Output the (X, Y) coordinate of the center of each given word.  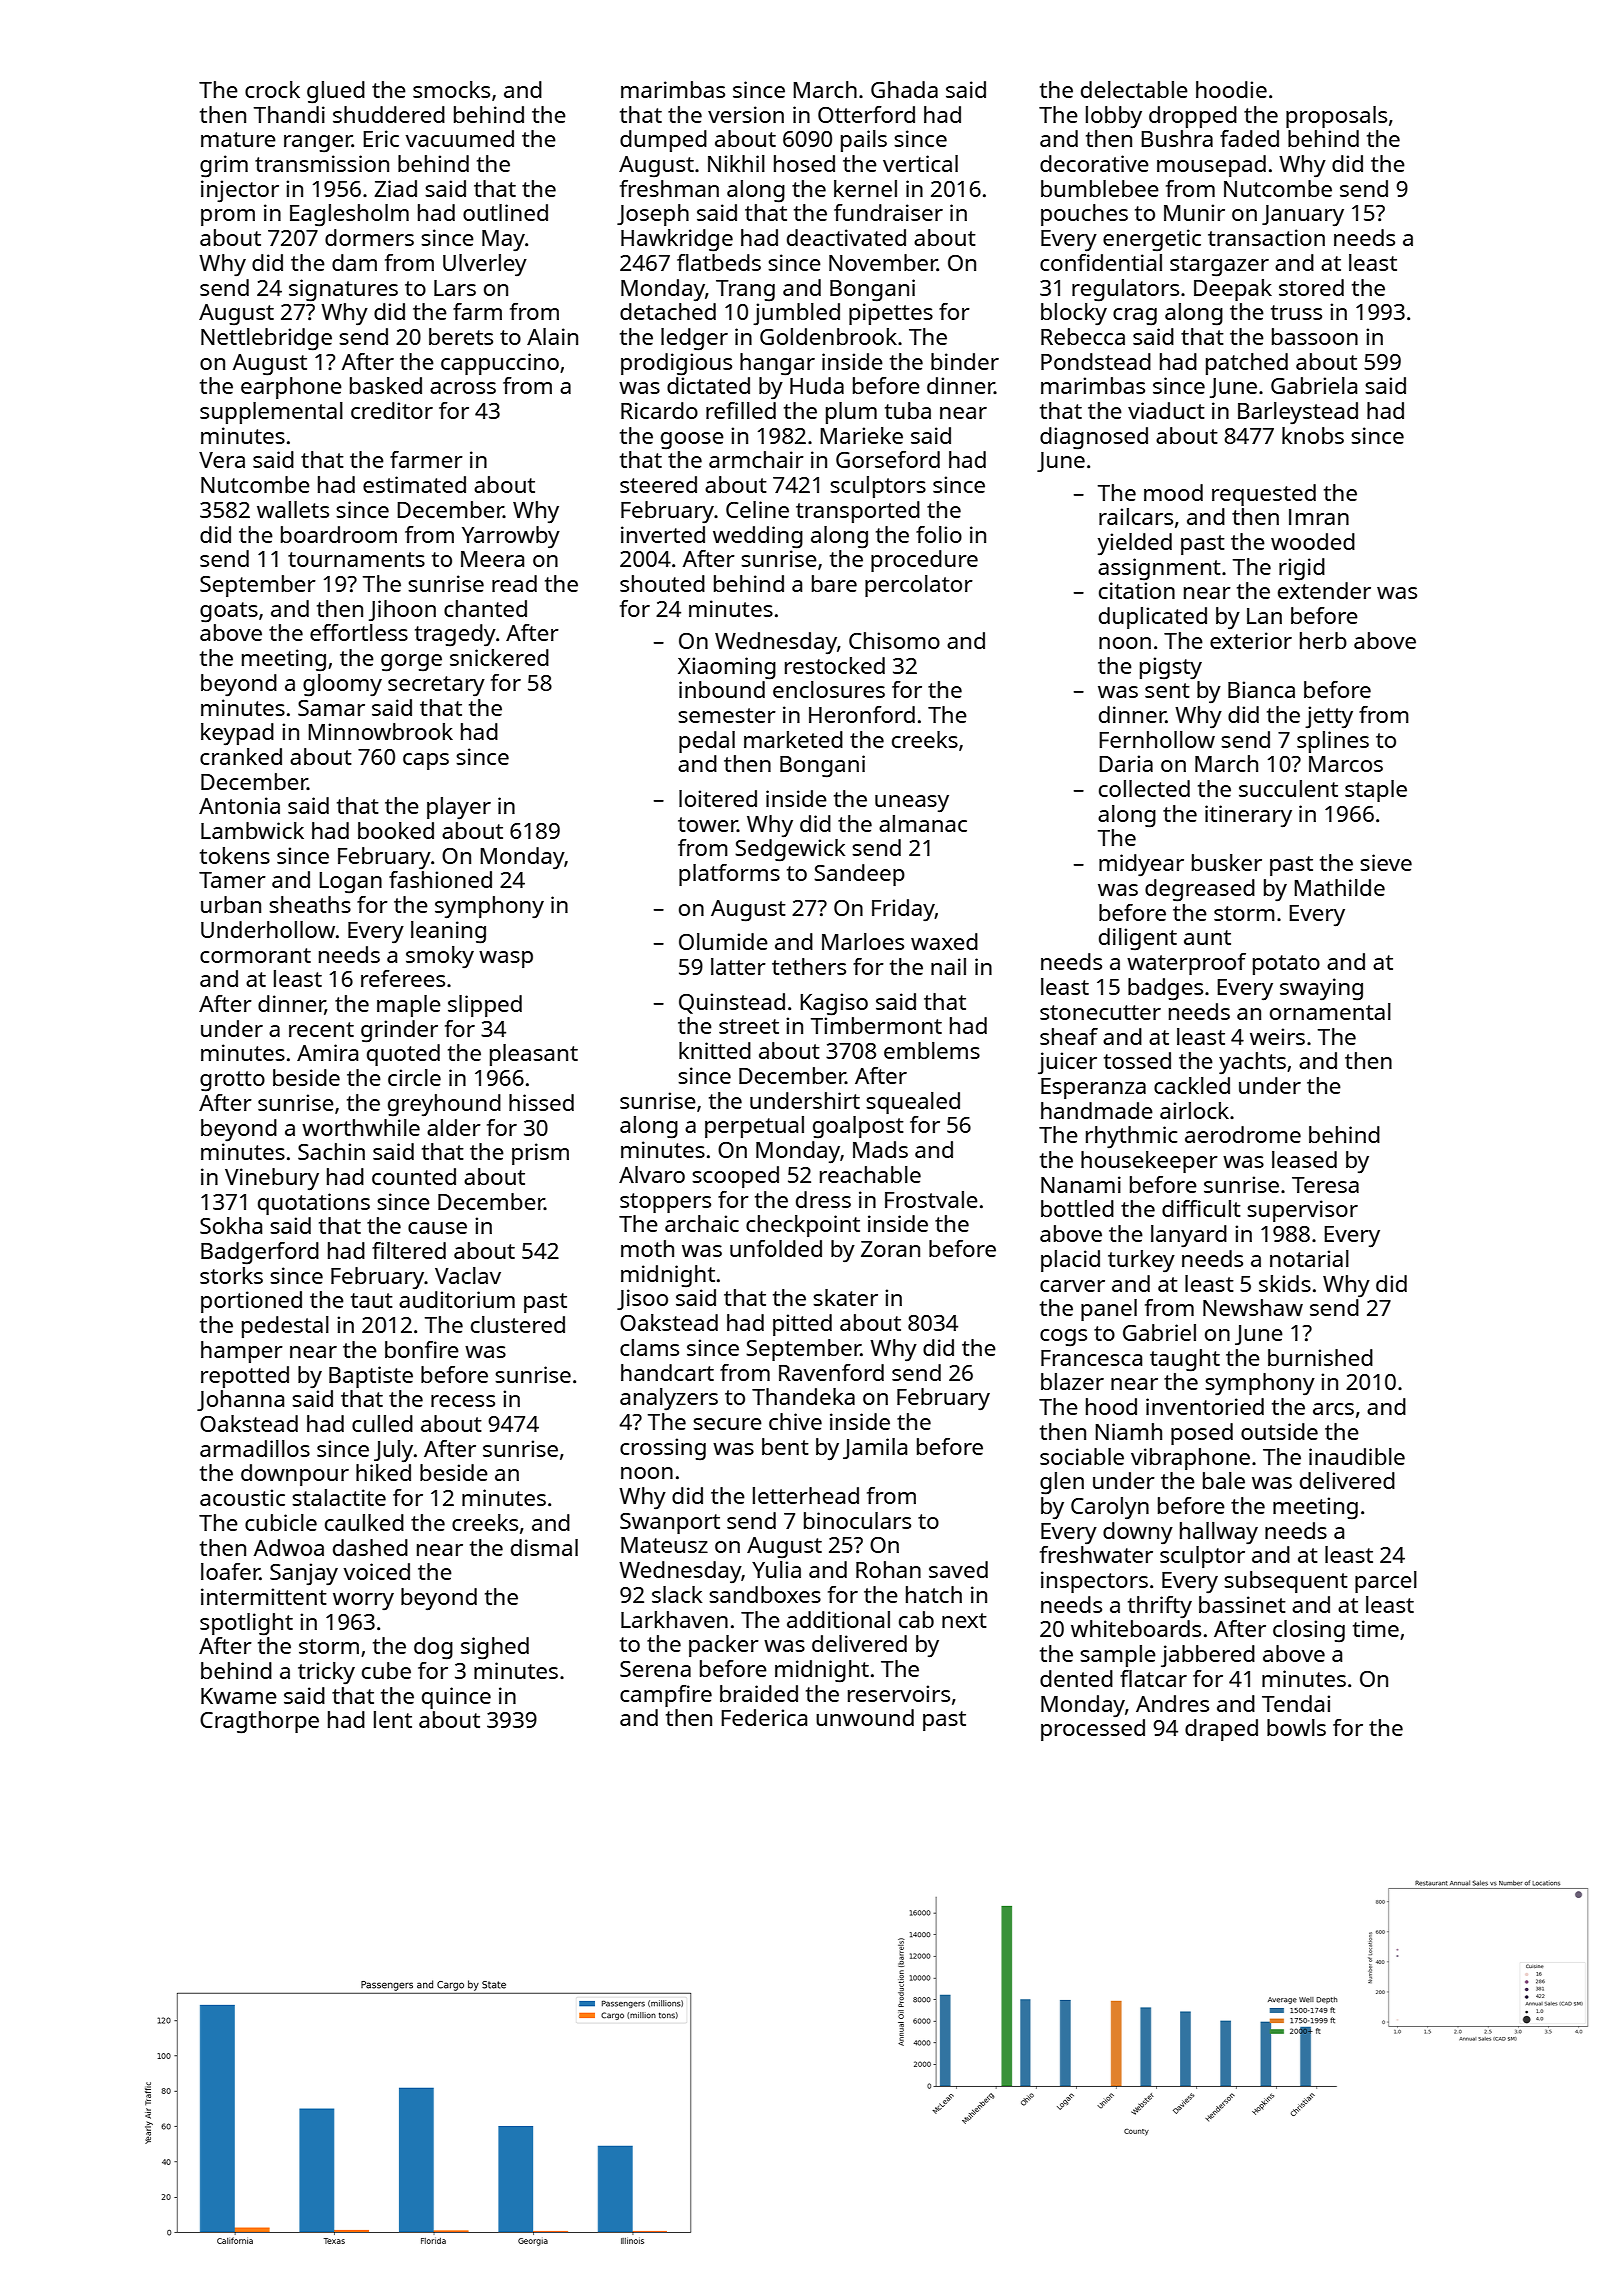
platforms (729, 875)
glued (336, 92)
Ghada (904, 89)
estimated (414, 484)
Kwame (239, 1696)
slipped (485, 1006)
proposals (1336, 117)
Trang (745, 291)
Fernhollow (1157, 739)
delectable (1134, 89)
